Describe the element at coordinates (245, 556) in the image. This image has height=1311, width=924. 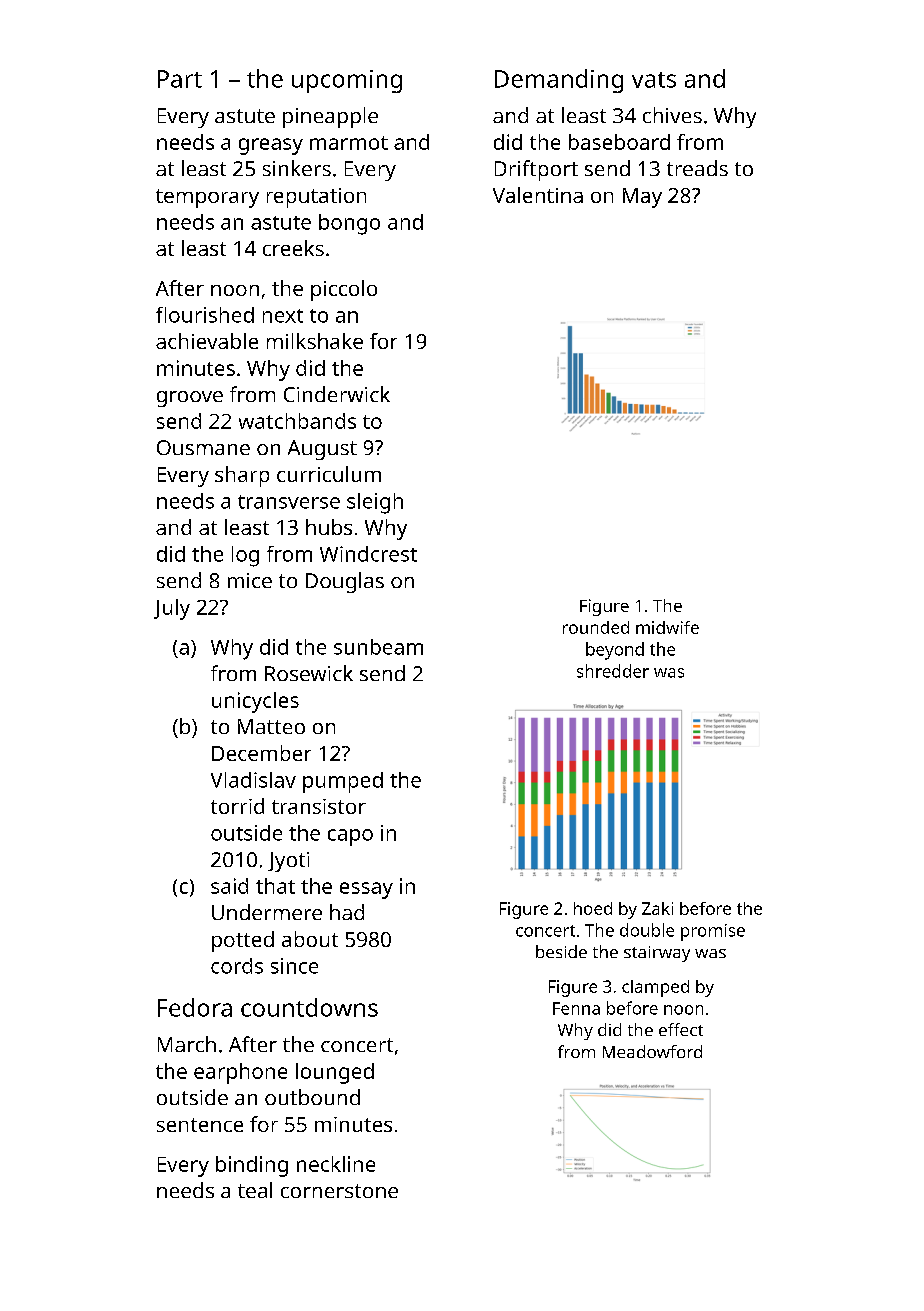
I see `log` at that location.
